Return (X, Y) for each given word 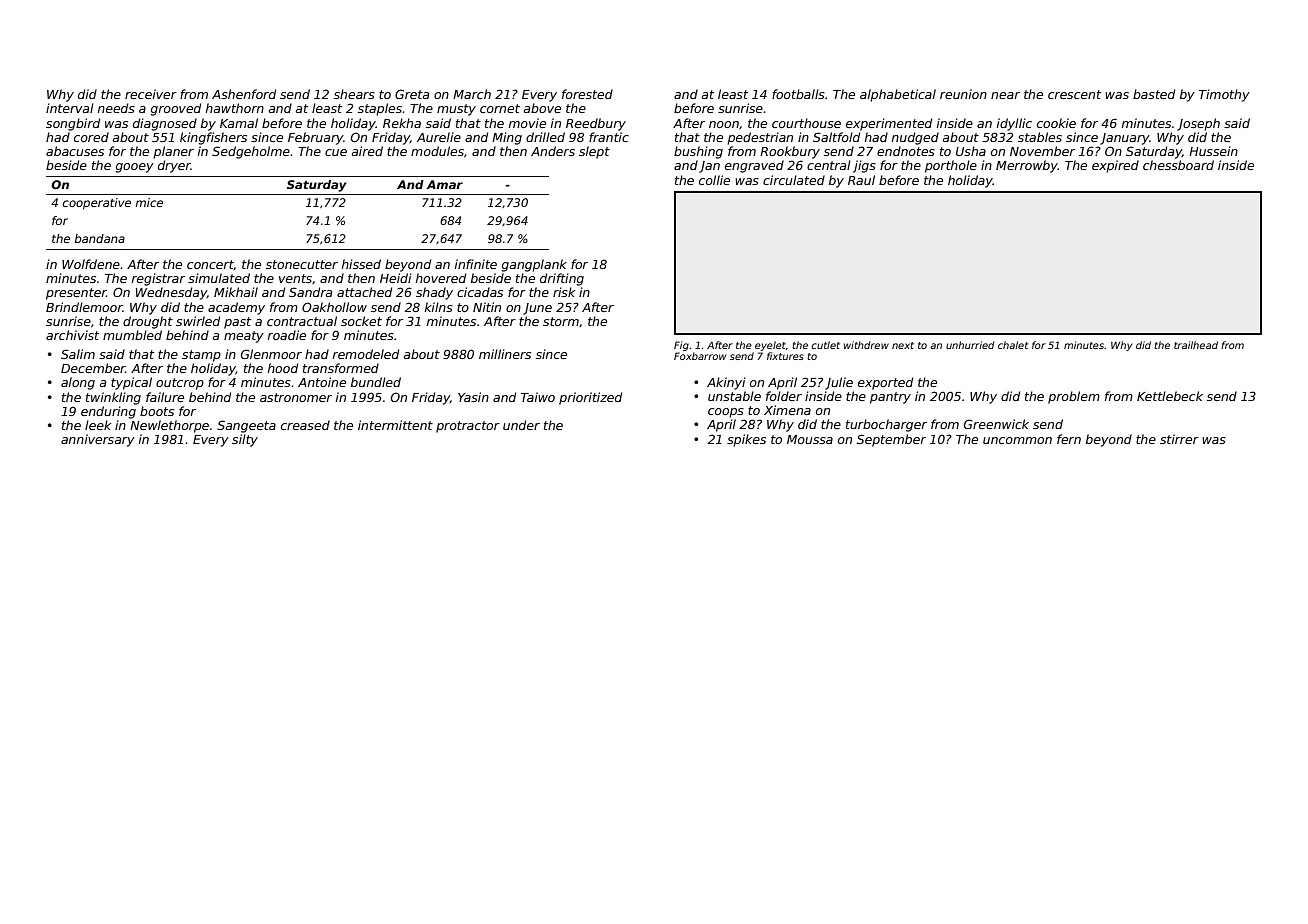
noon (724, 124)
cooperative (97, 204)
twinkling (113, 398)
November (1042, 151)
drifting (562, 279)
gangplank (534, 265)
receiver (151, 94)
